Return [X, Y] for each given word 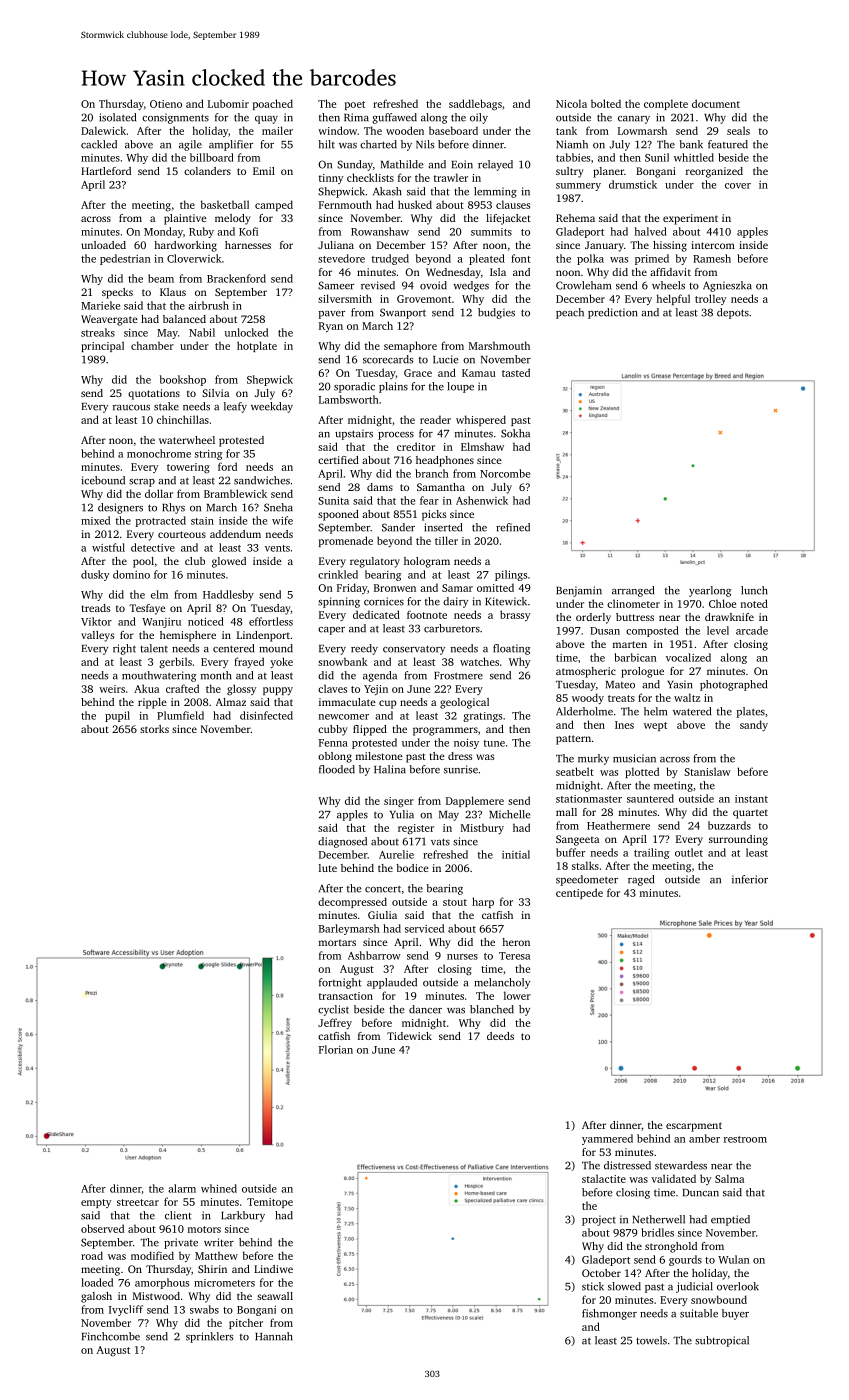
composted [652, 631]
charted [378, 144]
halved [651, 231]
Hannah [274, 1336]
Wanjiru [161, 623]
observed [102, 1228]
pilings [511, 575]
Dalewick [103, 130]
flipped [370, 730]
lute [328, 868]
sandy [754, 725]
